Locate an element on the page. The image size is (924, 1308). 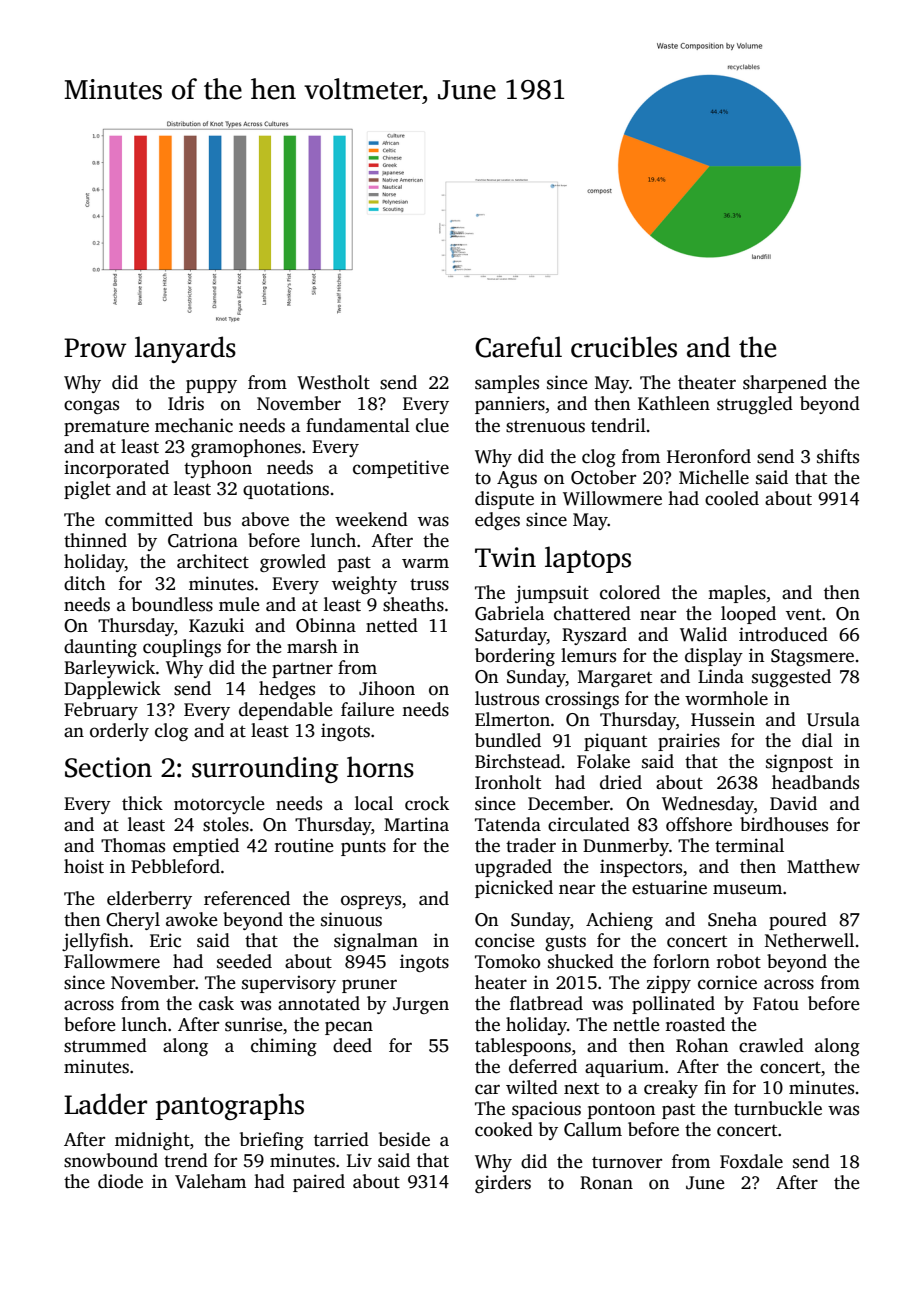
crucibles is located at coordinates (624, 347).
